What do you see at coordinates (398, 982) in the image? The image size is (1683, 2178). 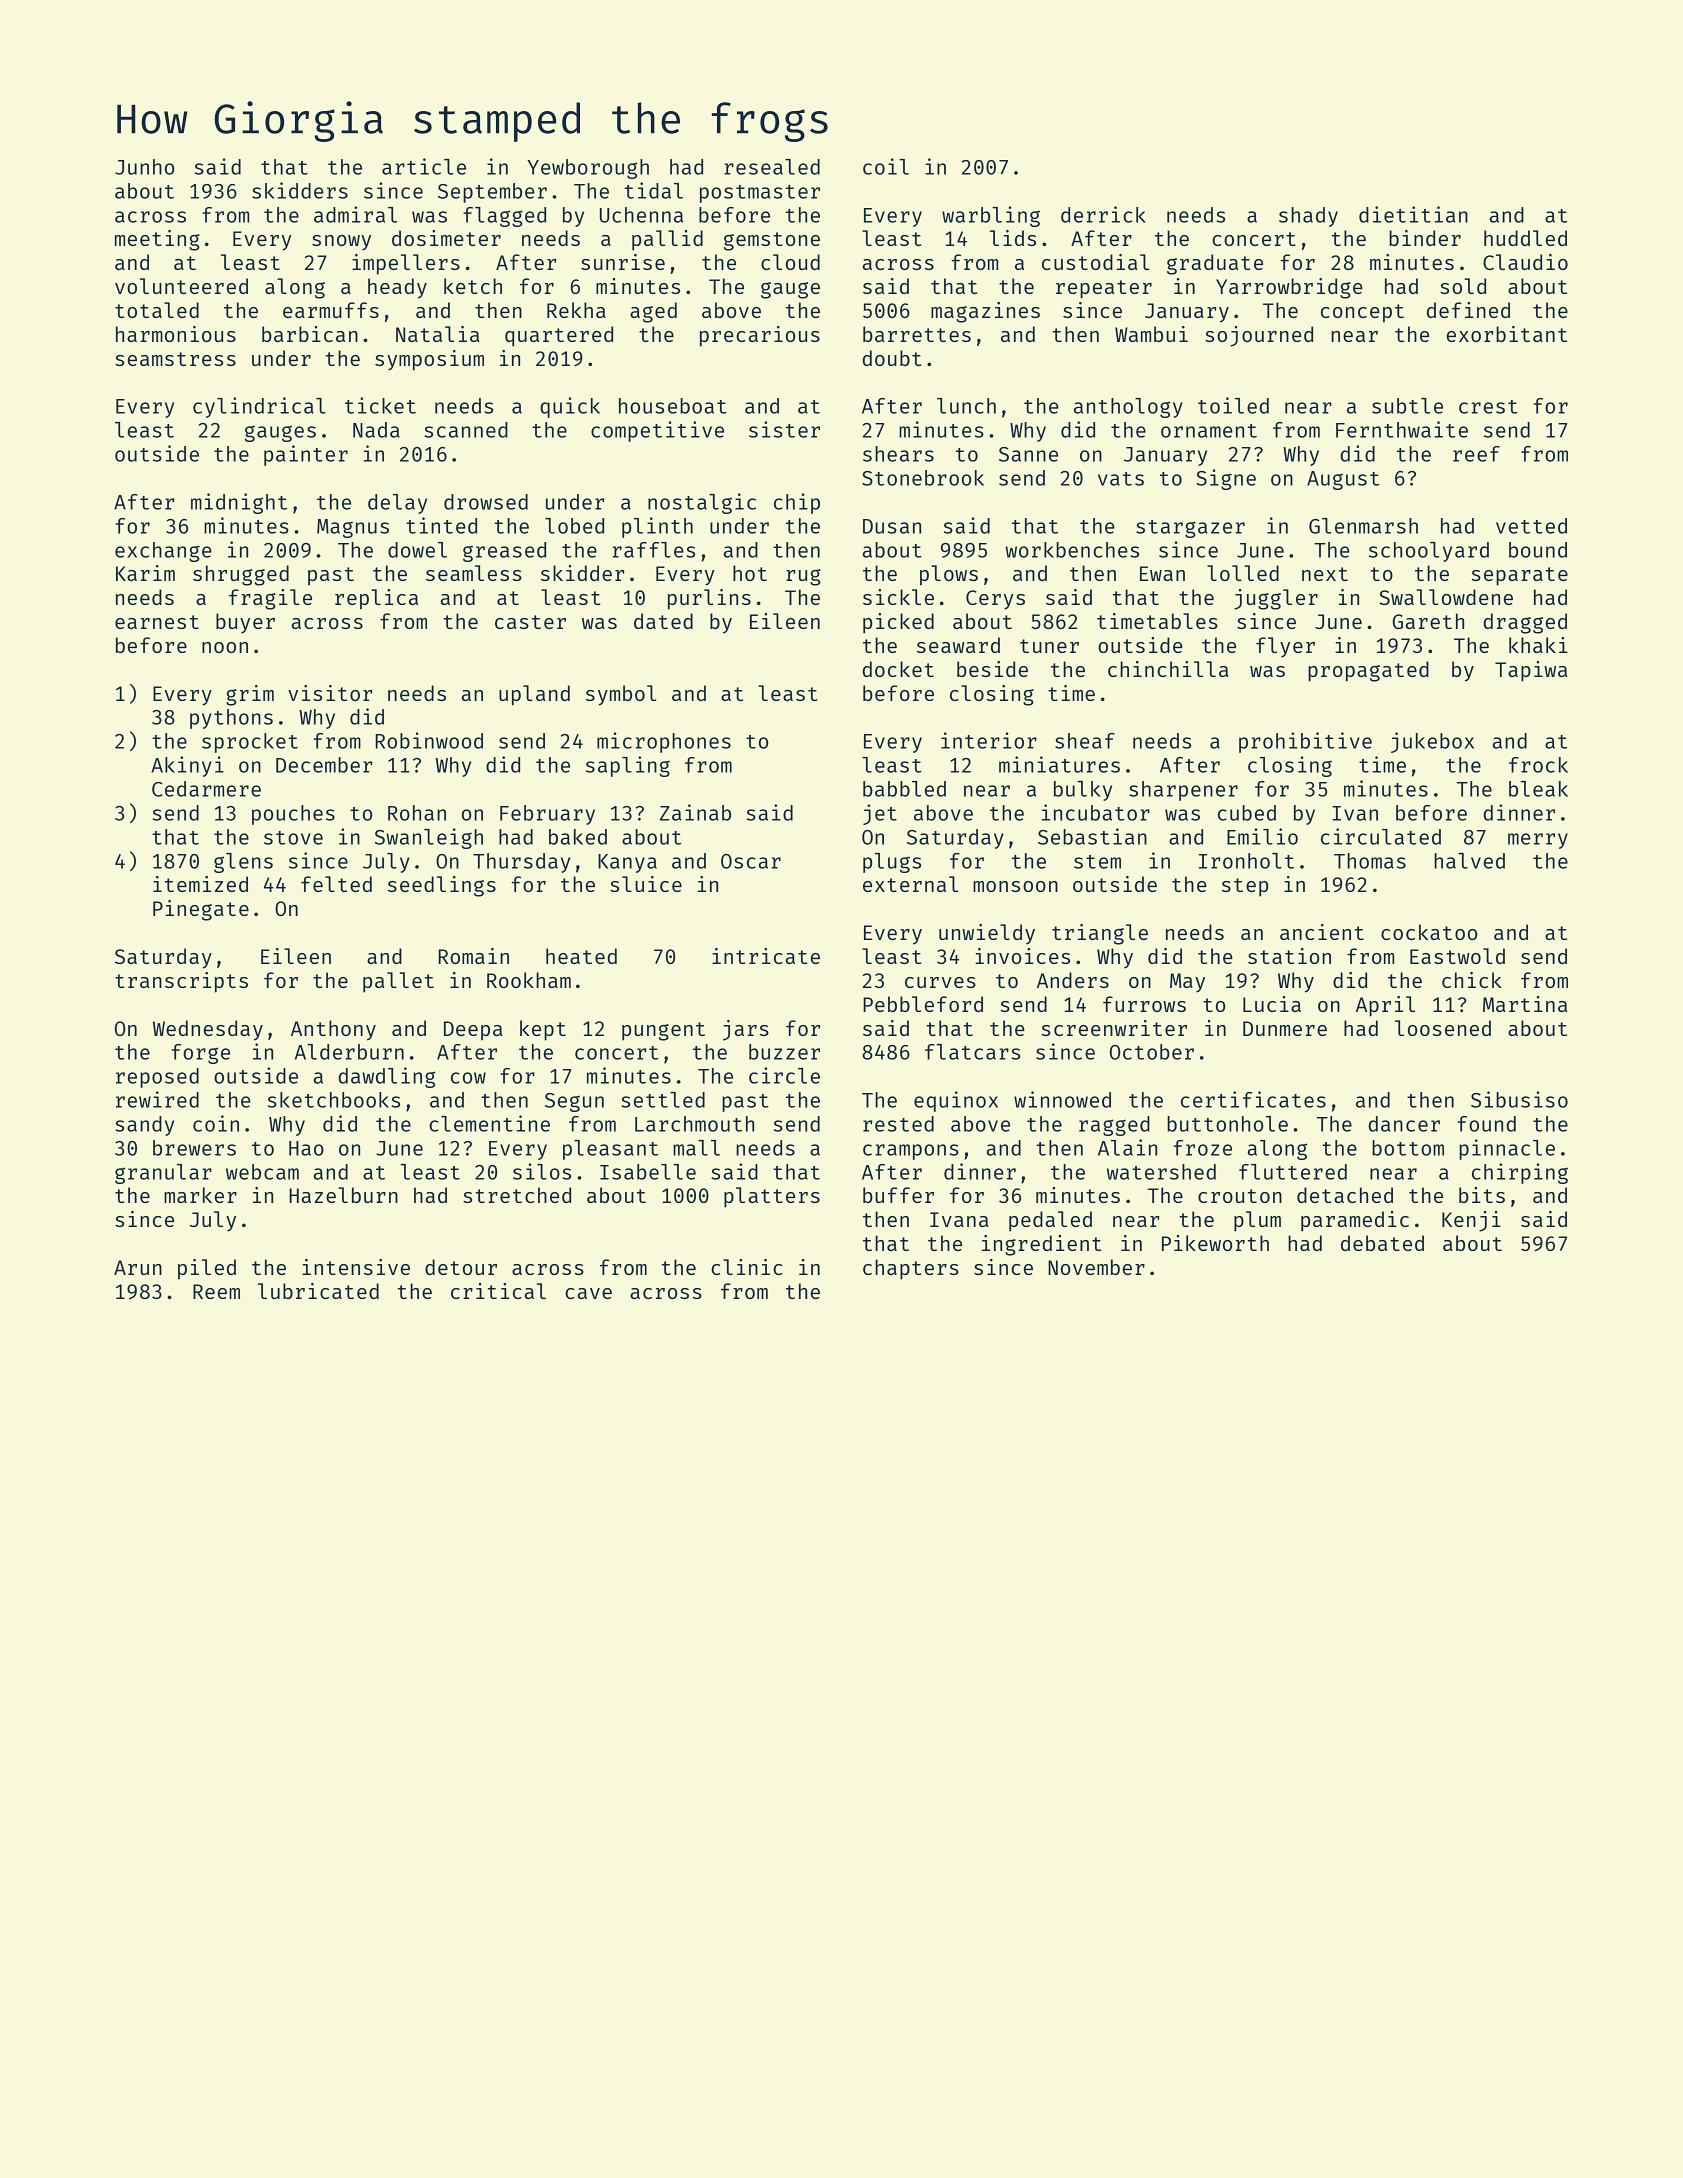 I see `pallet` at bounding box center [398, 982].
